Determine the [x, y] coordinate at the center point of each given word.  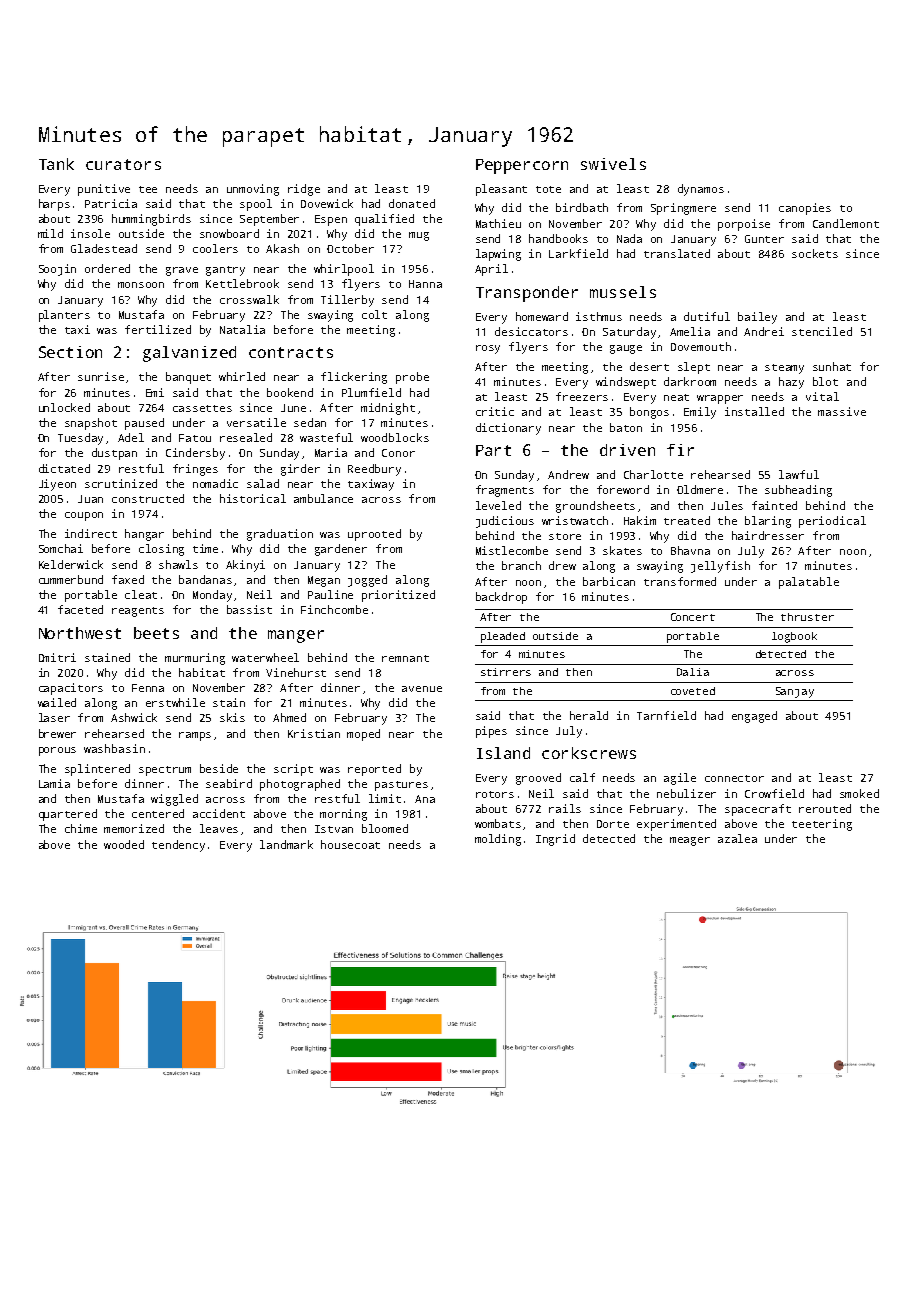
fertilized [158, 329]
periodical [832, 522]
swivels [613, 164]
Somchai [61, 548]
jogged [367, 581]
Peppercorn [522, 166]
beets [156, 633]
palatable [809, 583]
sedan [310, 422]
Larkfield [578, 253]
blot [825, 381]
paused [144, 424]
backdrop [501, 598]
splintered [97, 770]
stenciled [822, 331]
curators [123, 164]
